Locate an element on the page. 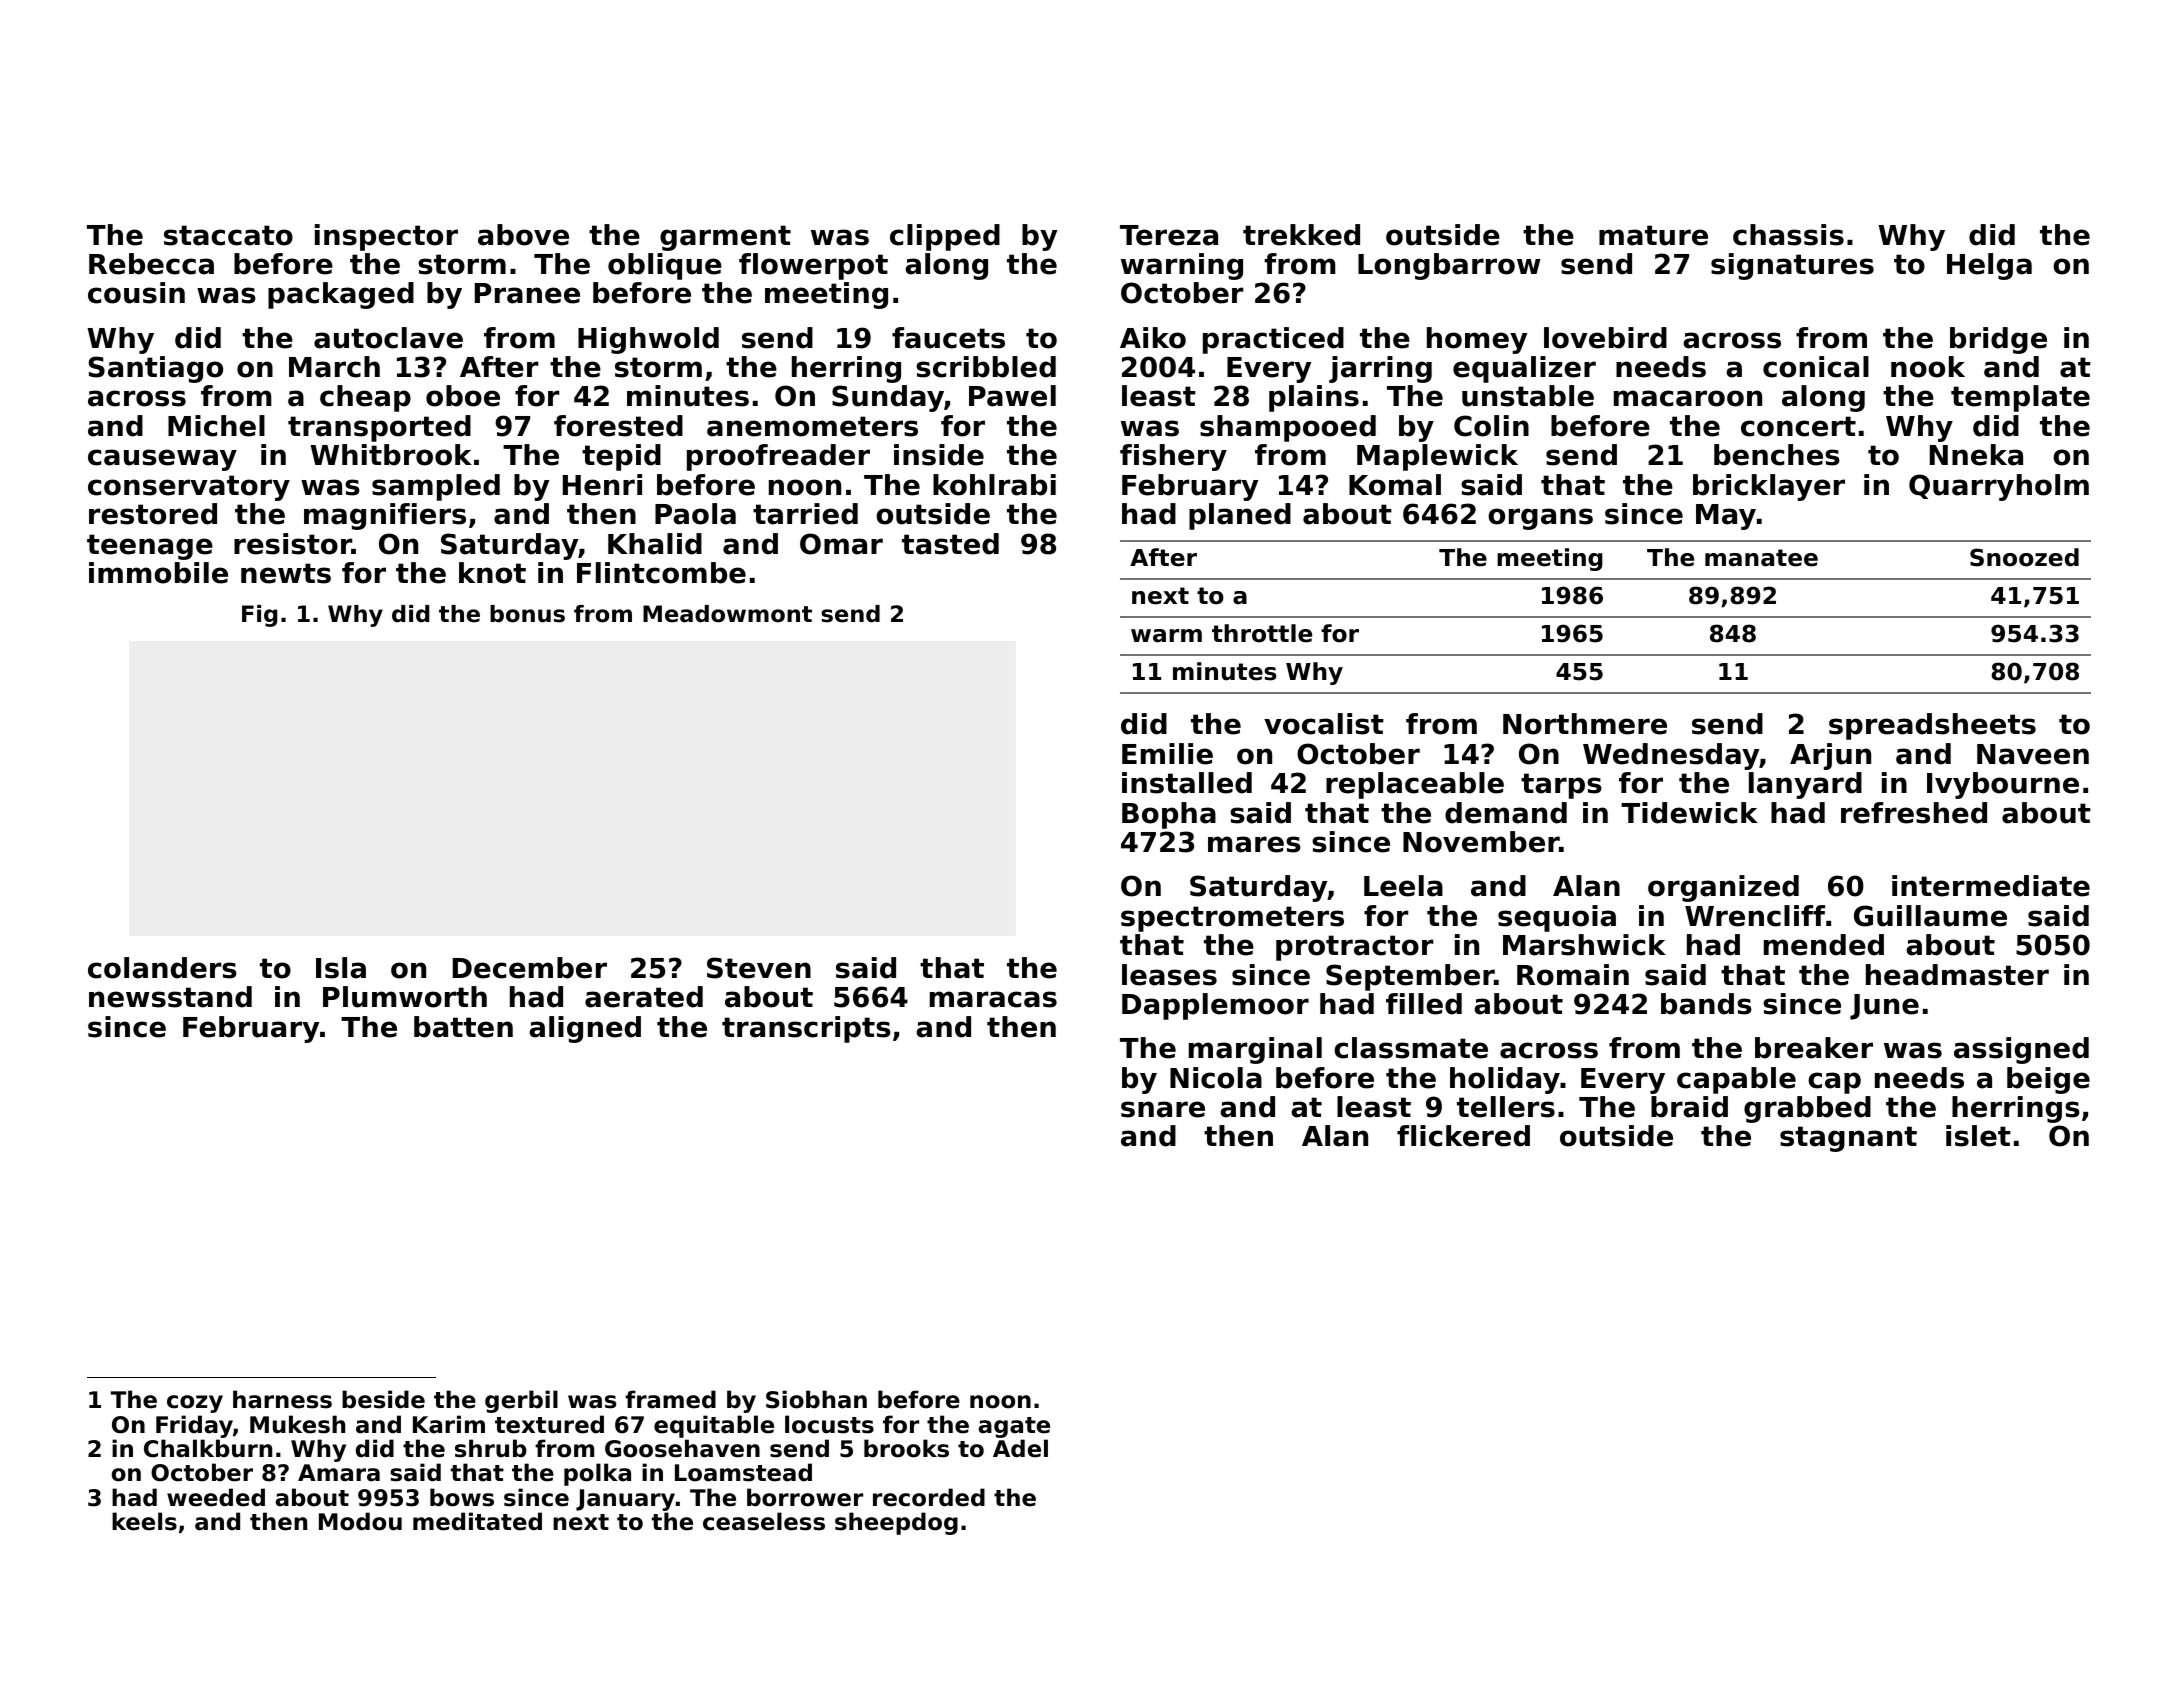  Naveen is located at coordinates (2033, 754).
